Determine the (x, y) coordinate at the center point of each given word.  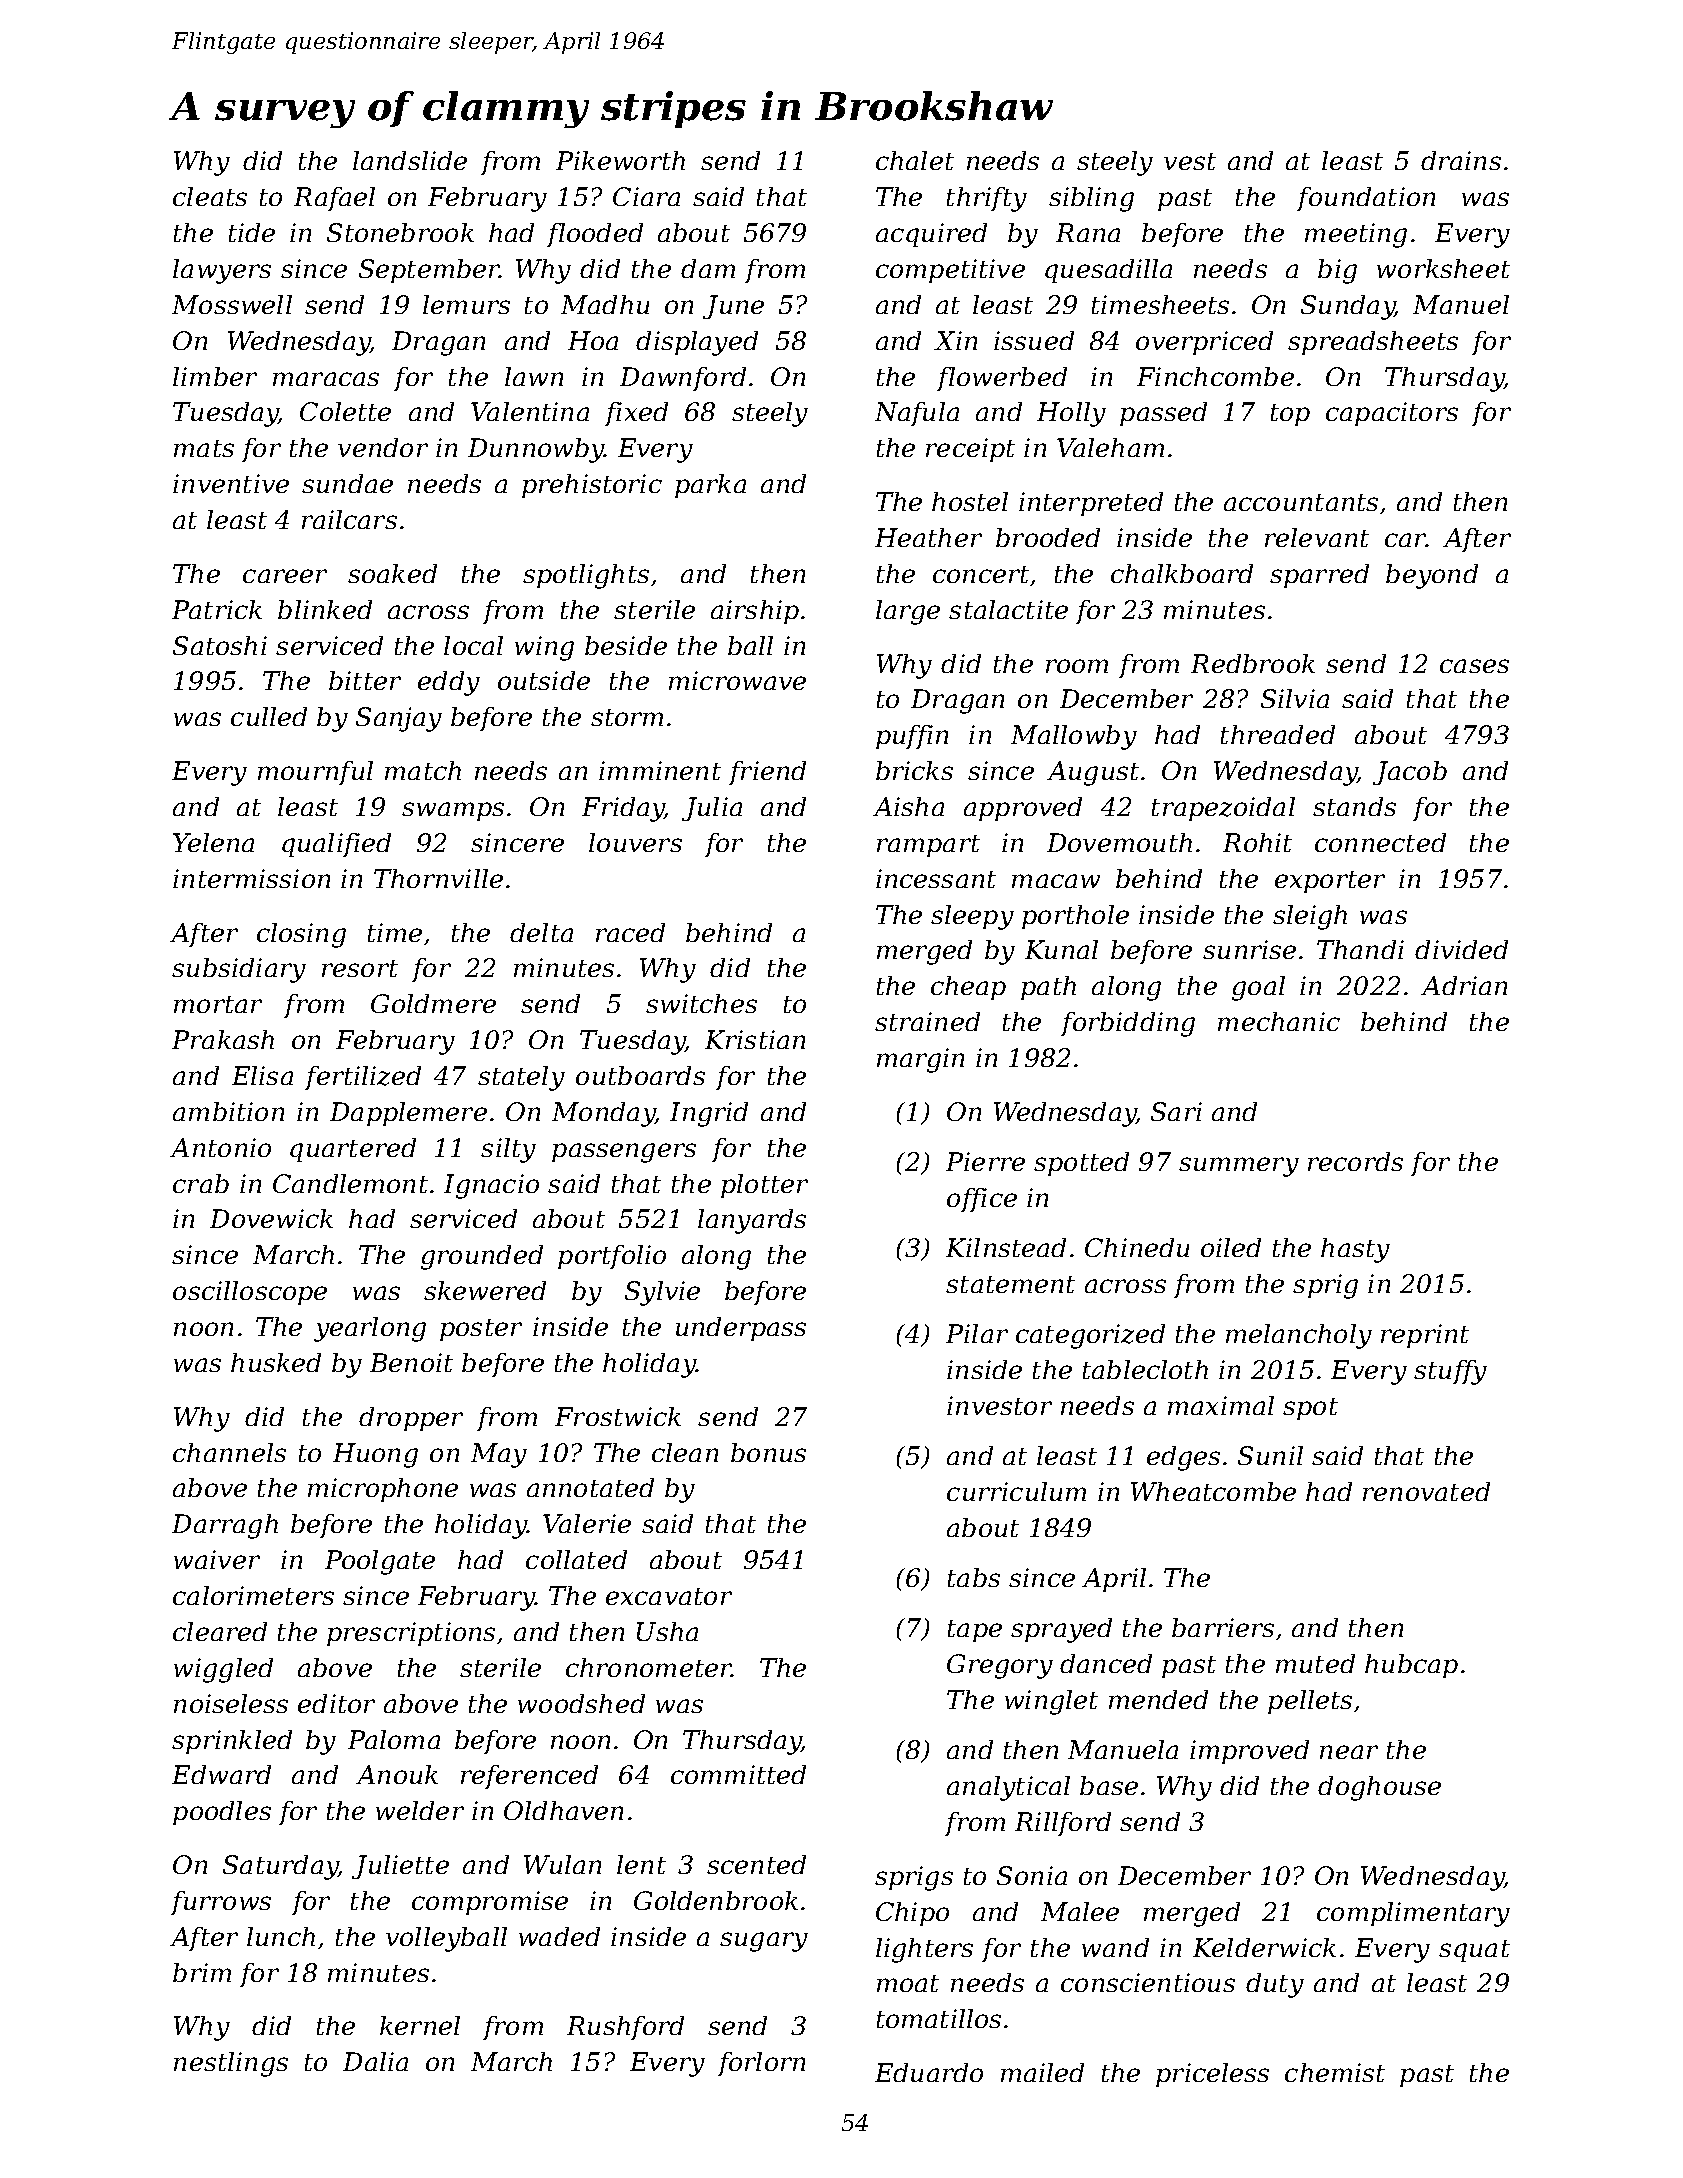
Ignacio (491, 1186)
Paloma (394, 1739)
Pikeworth (620, 160)
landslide (410, 160)
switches (701, 1003)
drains (1461, 160)
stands (1354, 806)
